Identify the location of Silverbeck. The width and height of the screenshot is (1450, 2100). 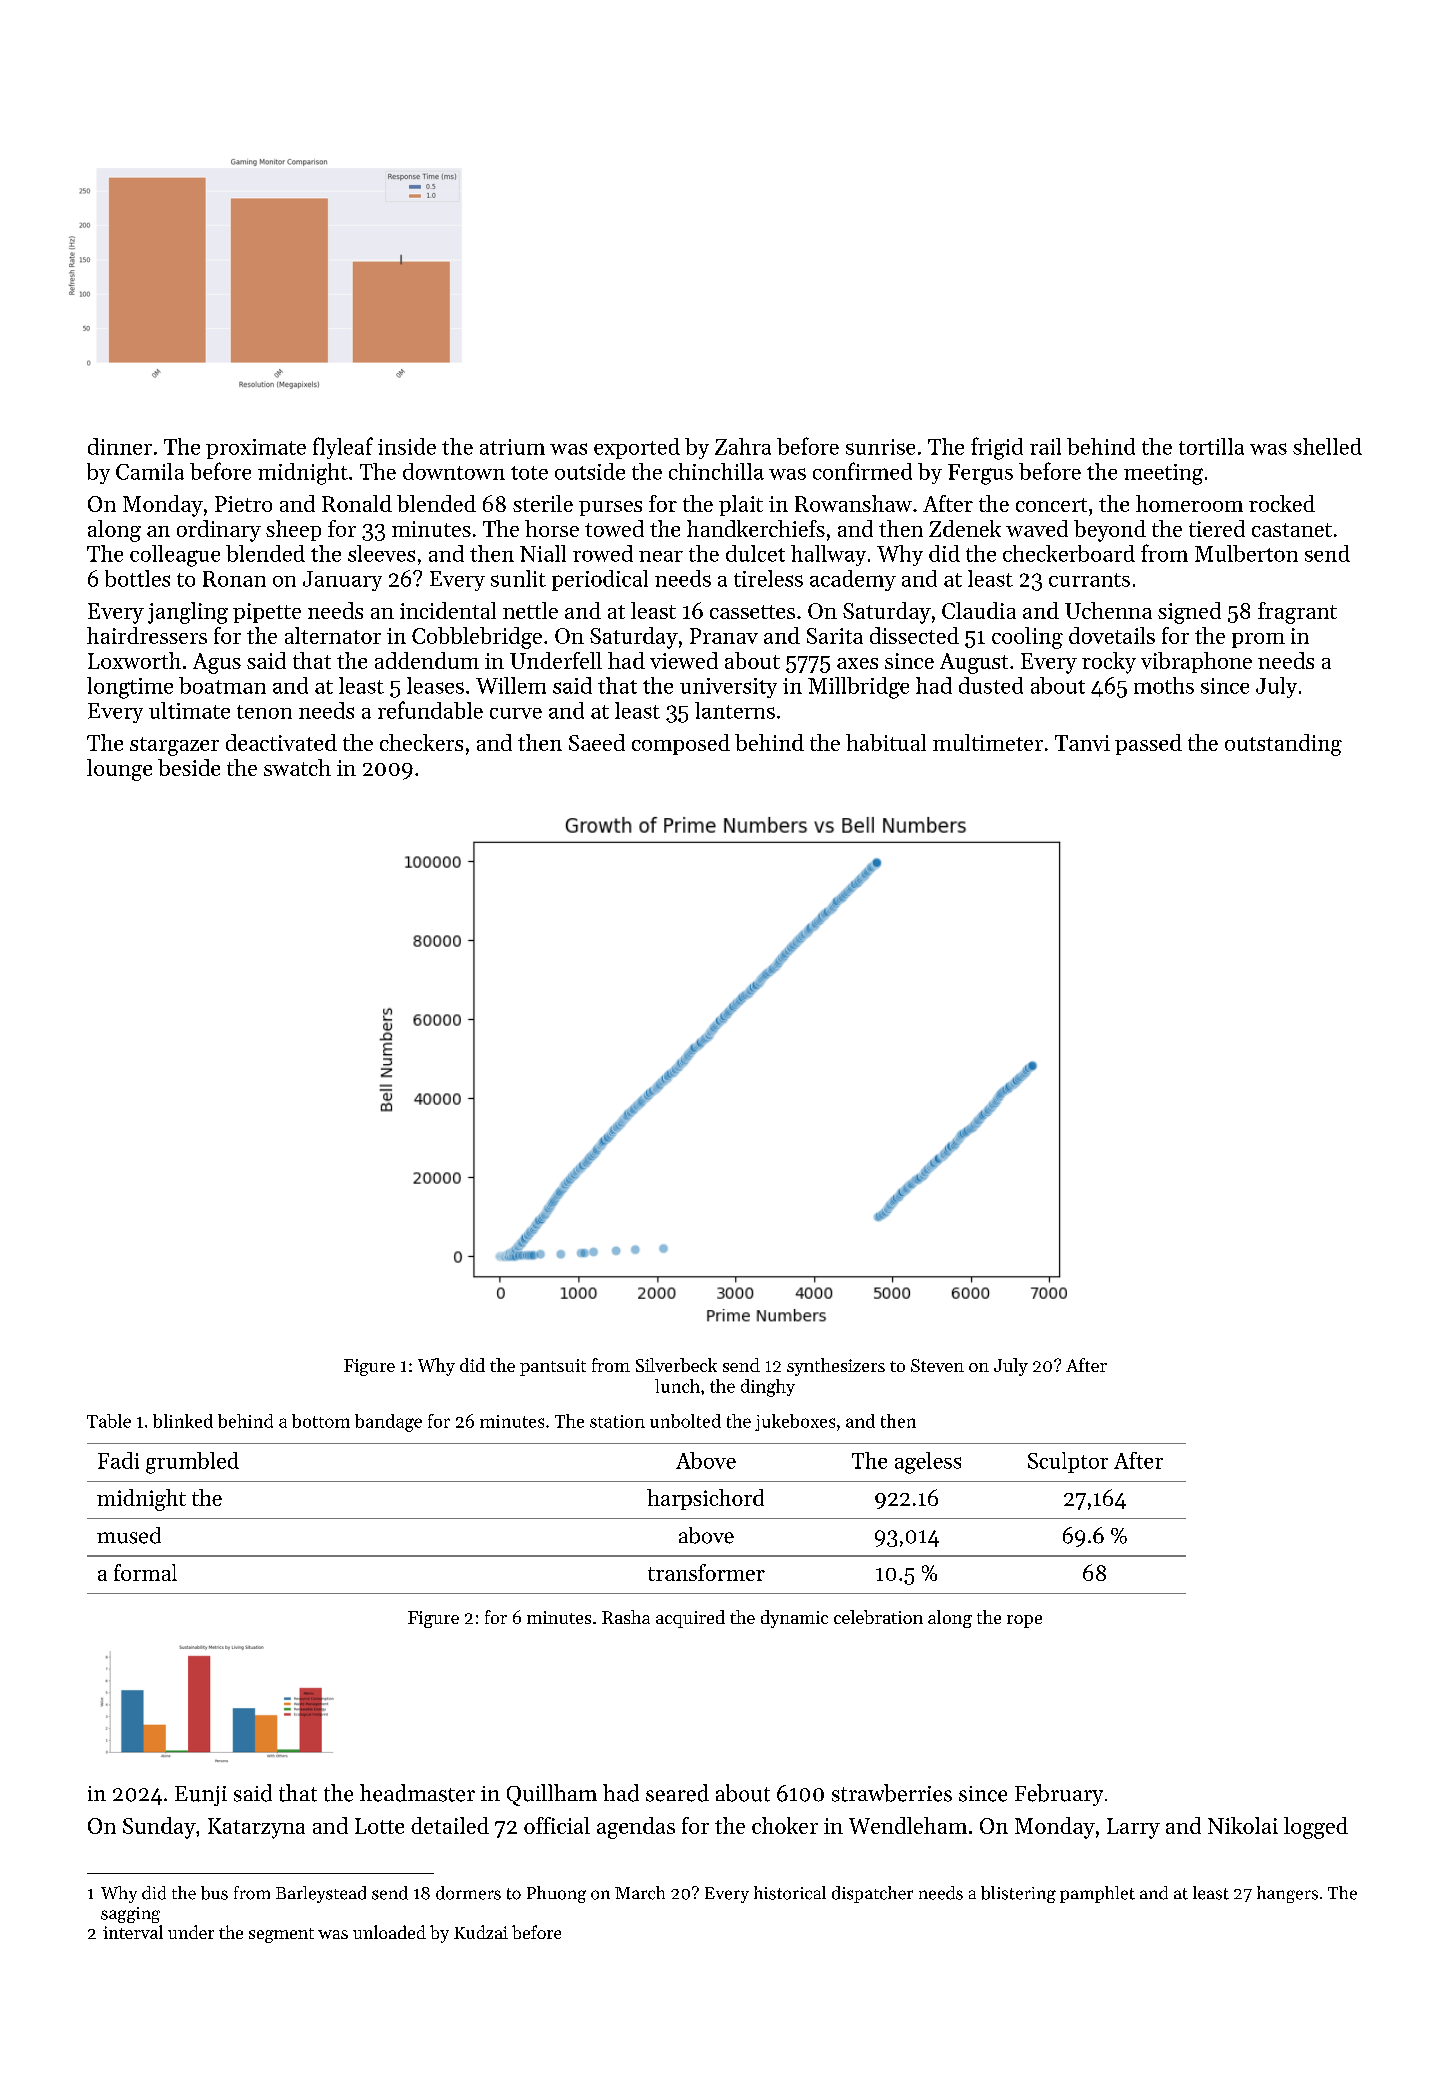
(676, 1365).
